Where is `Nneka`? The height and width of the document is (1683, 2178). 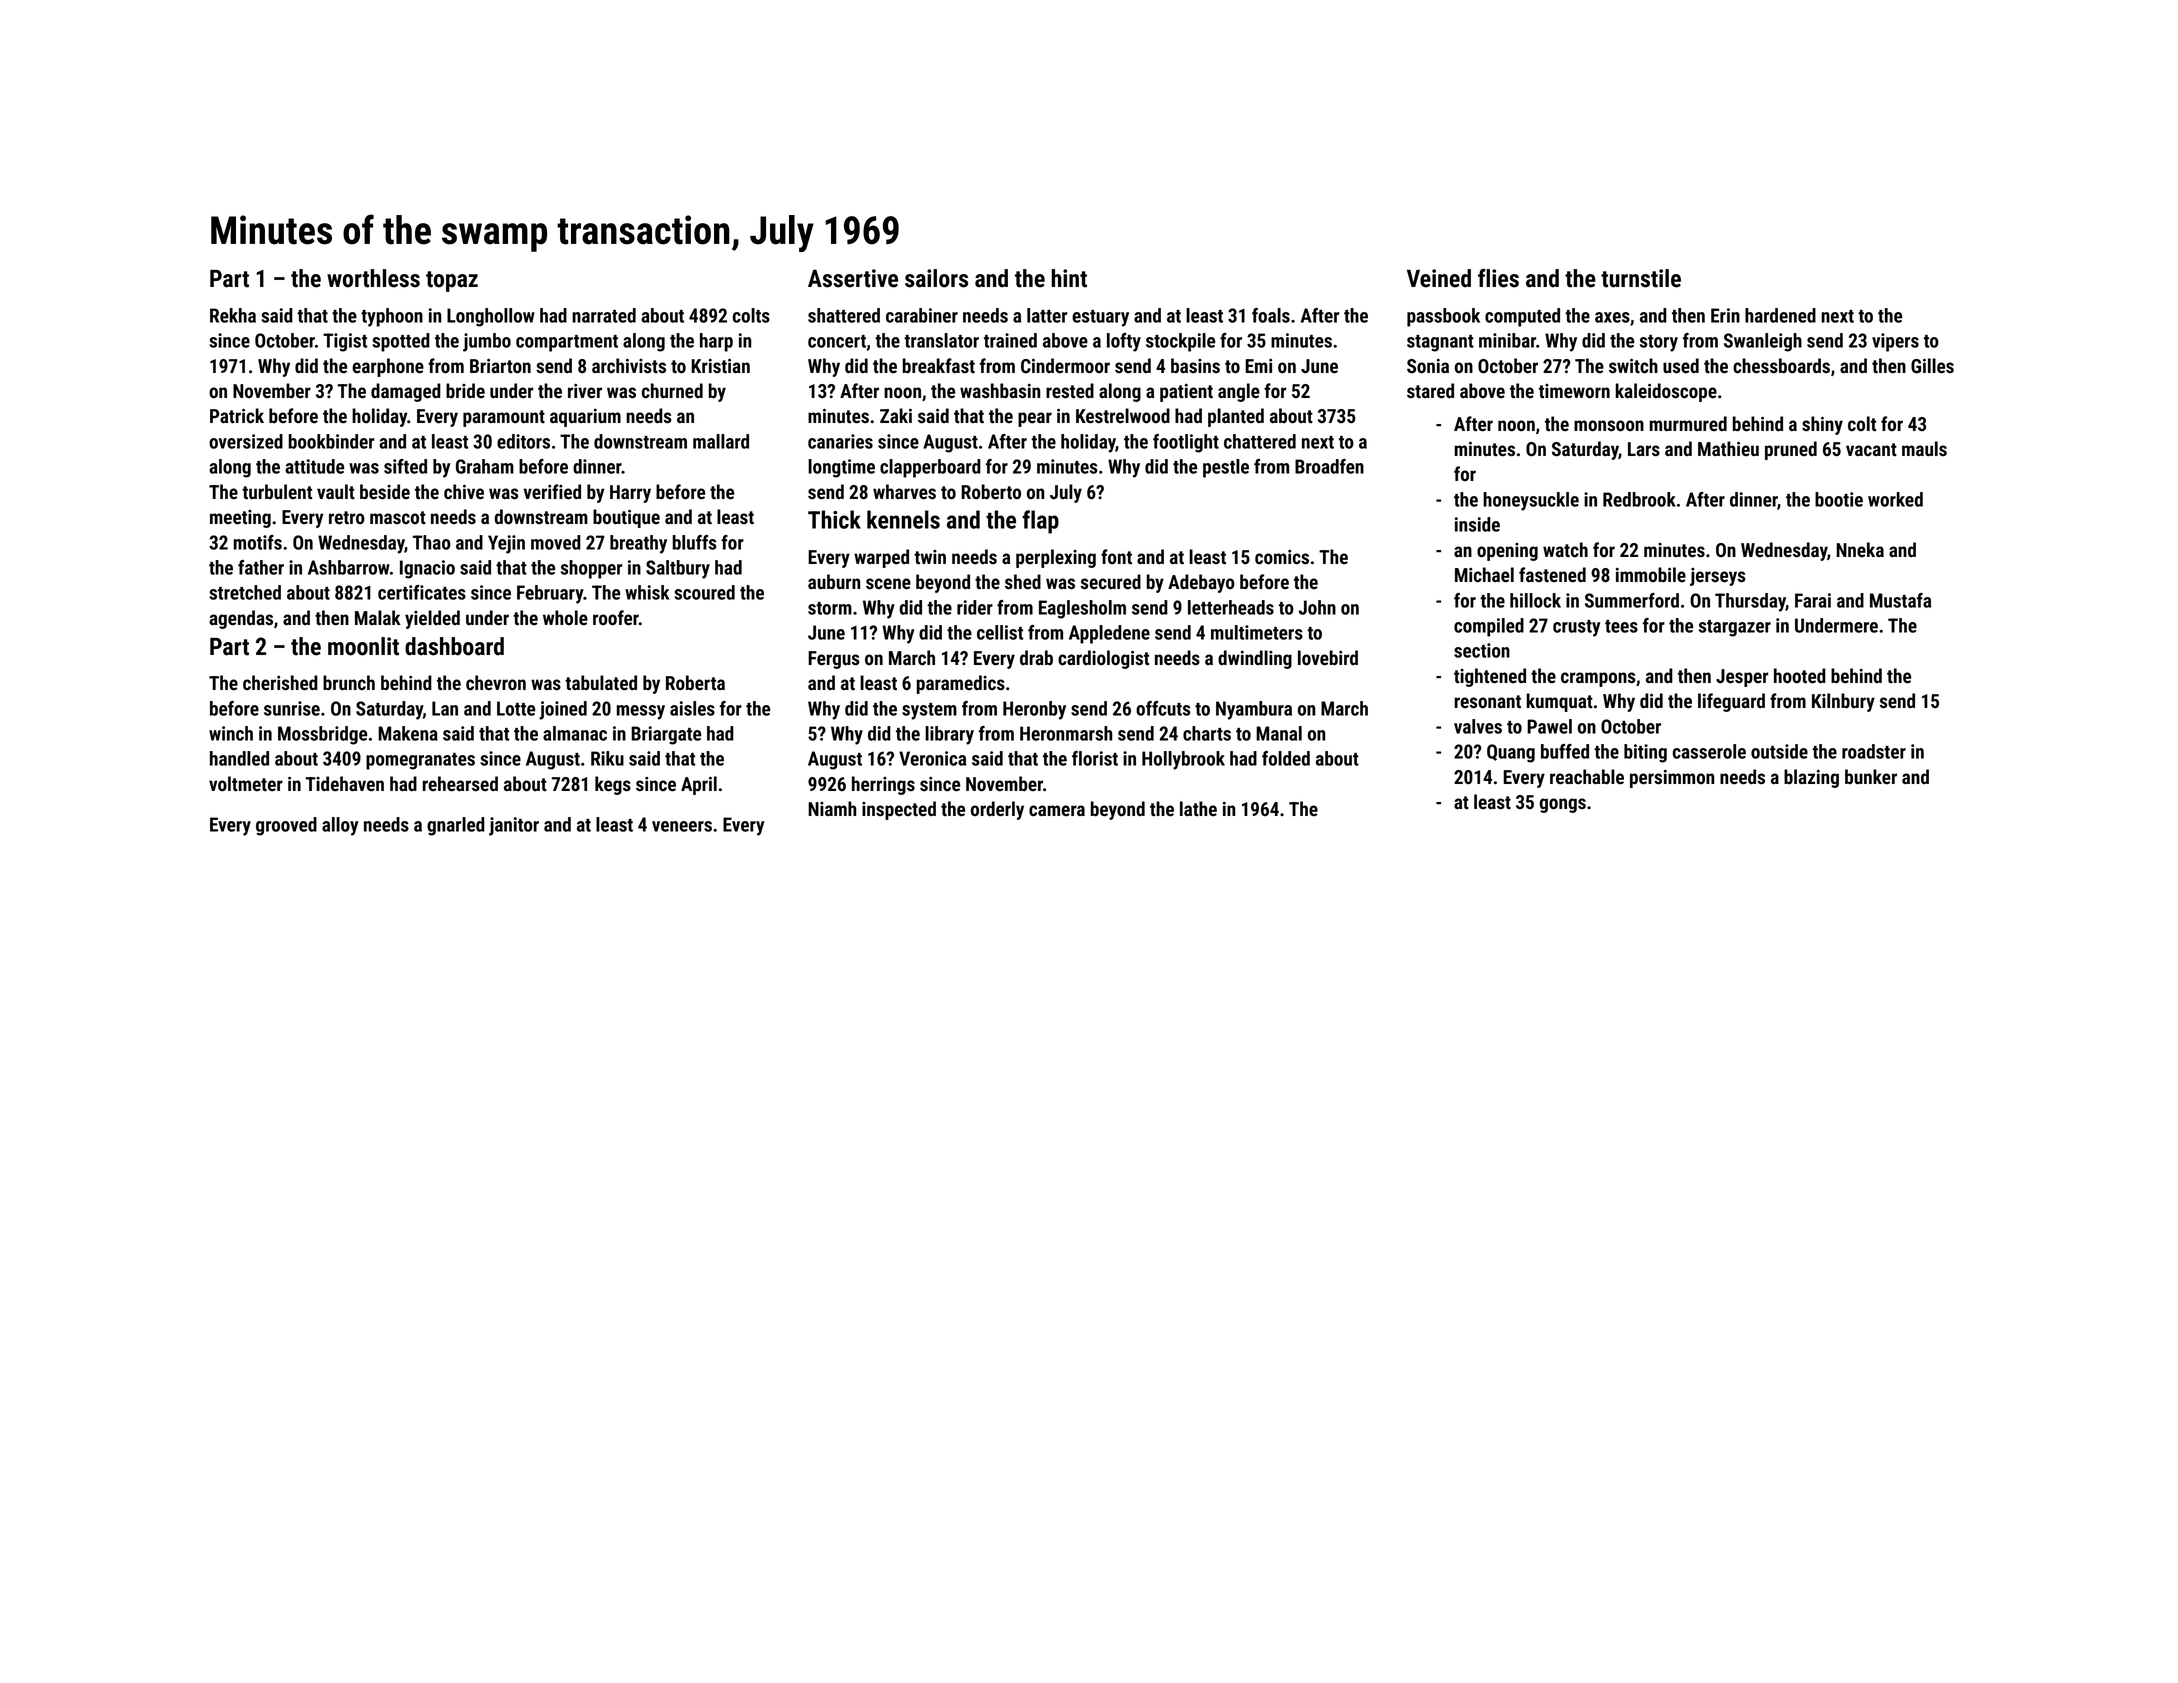 Nneka is located at coordinates (1860, 550).
